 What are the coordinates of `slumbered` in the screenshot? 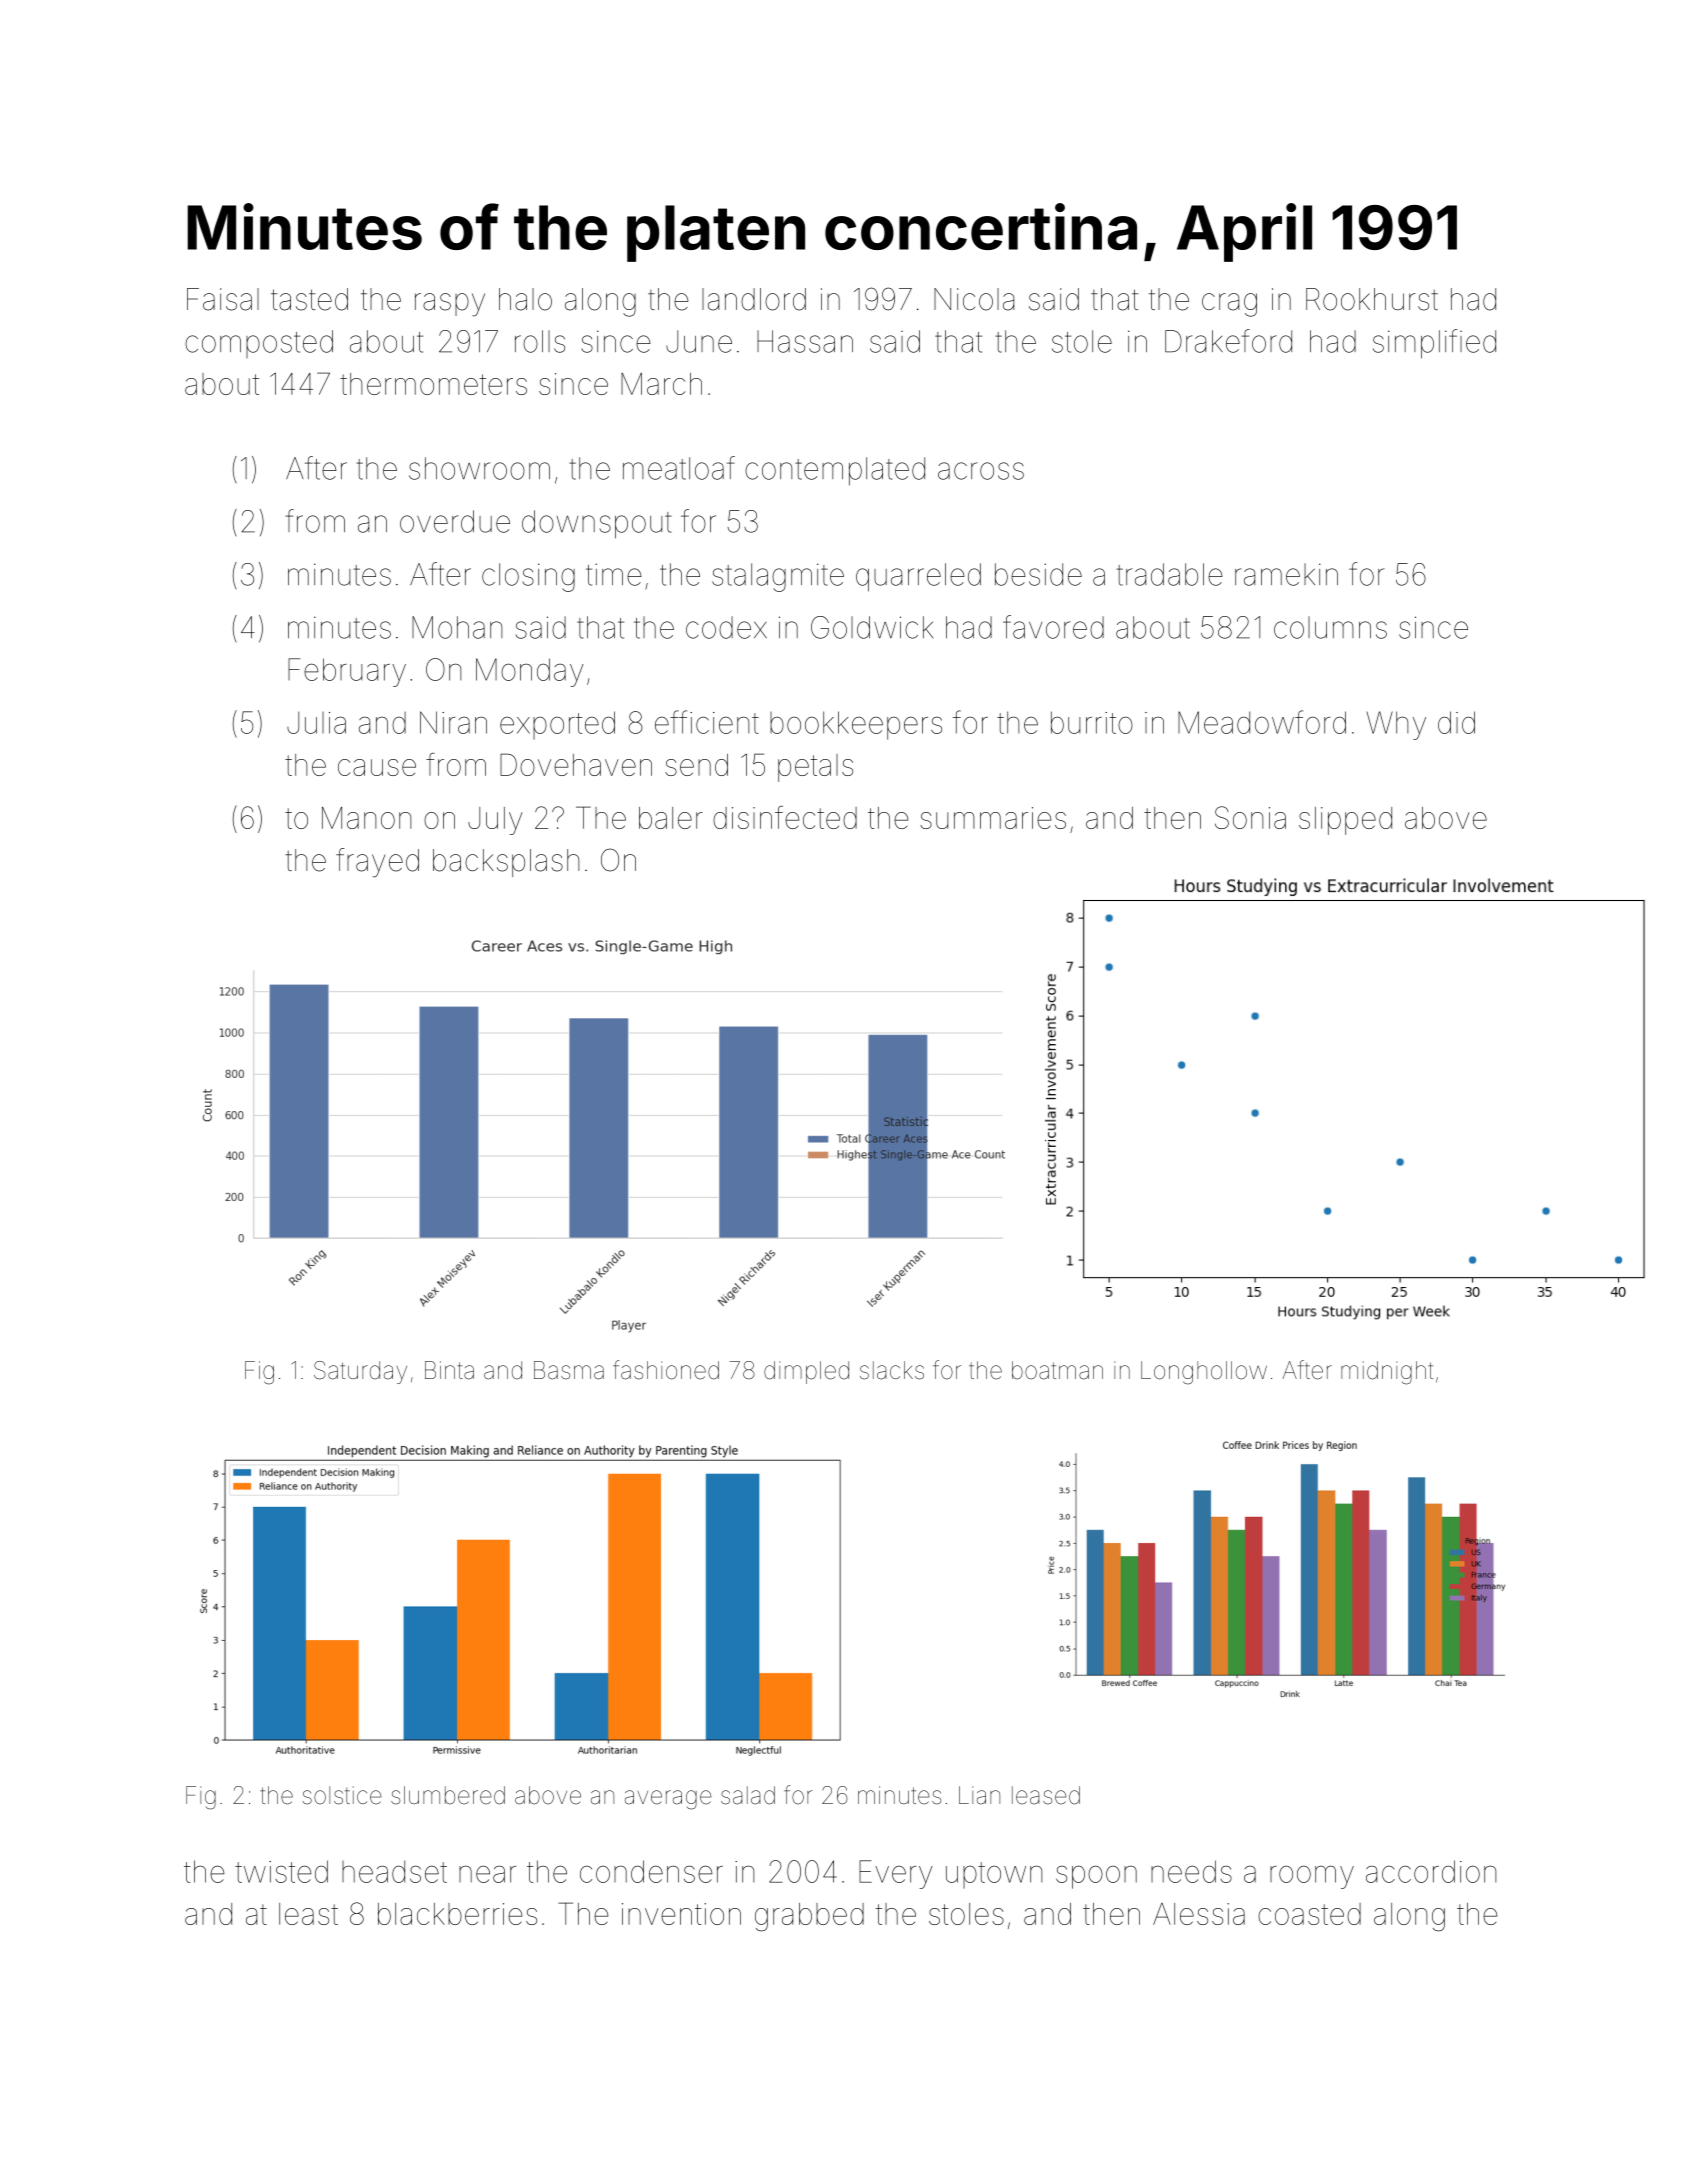 It's located at (448, 1795).
